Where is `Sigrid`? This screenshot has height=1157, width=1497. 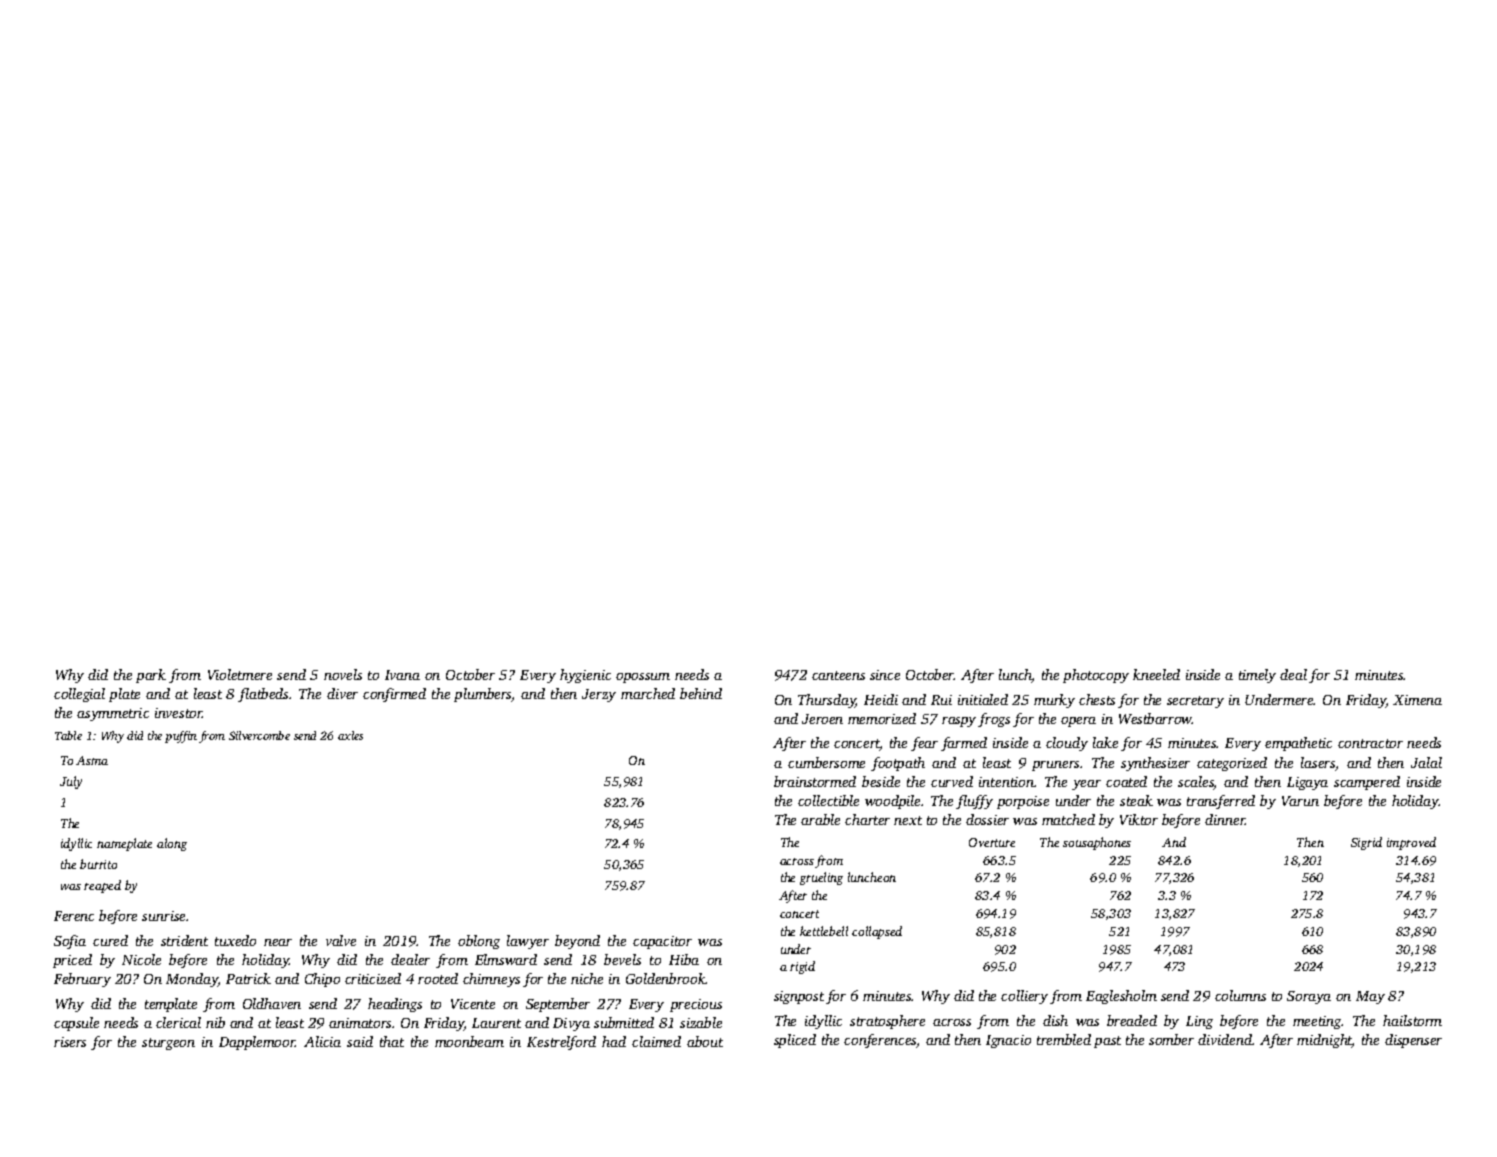
Sigrid is located at coordinates (1366, 843).
